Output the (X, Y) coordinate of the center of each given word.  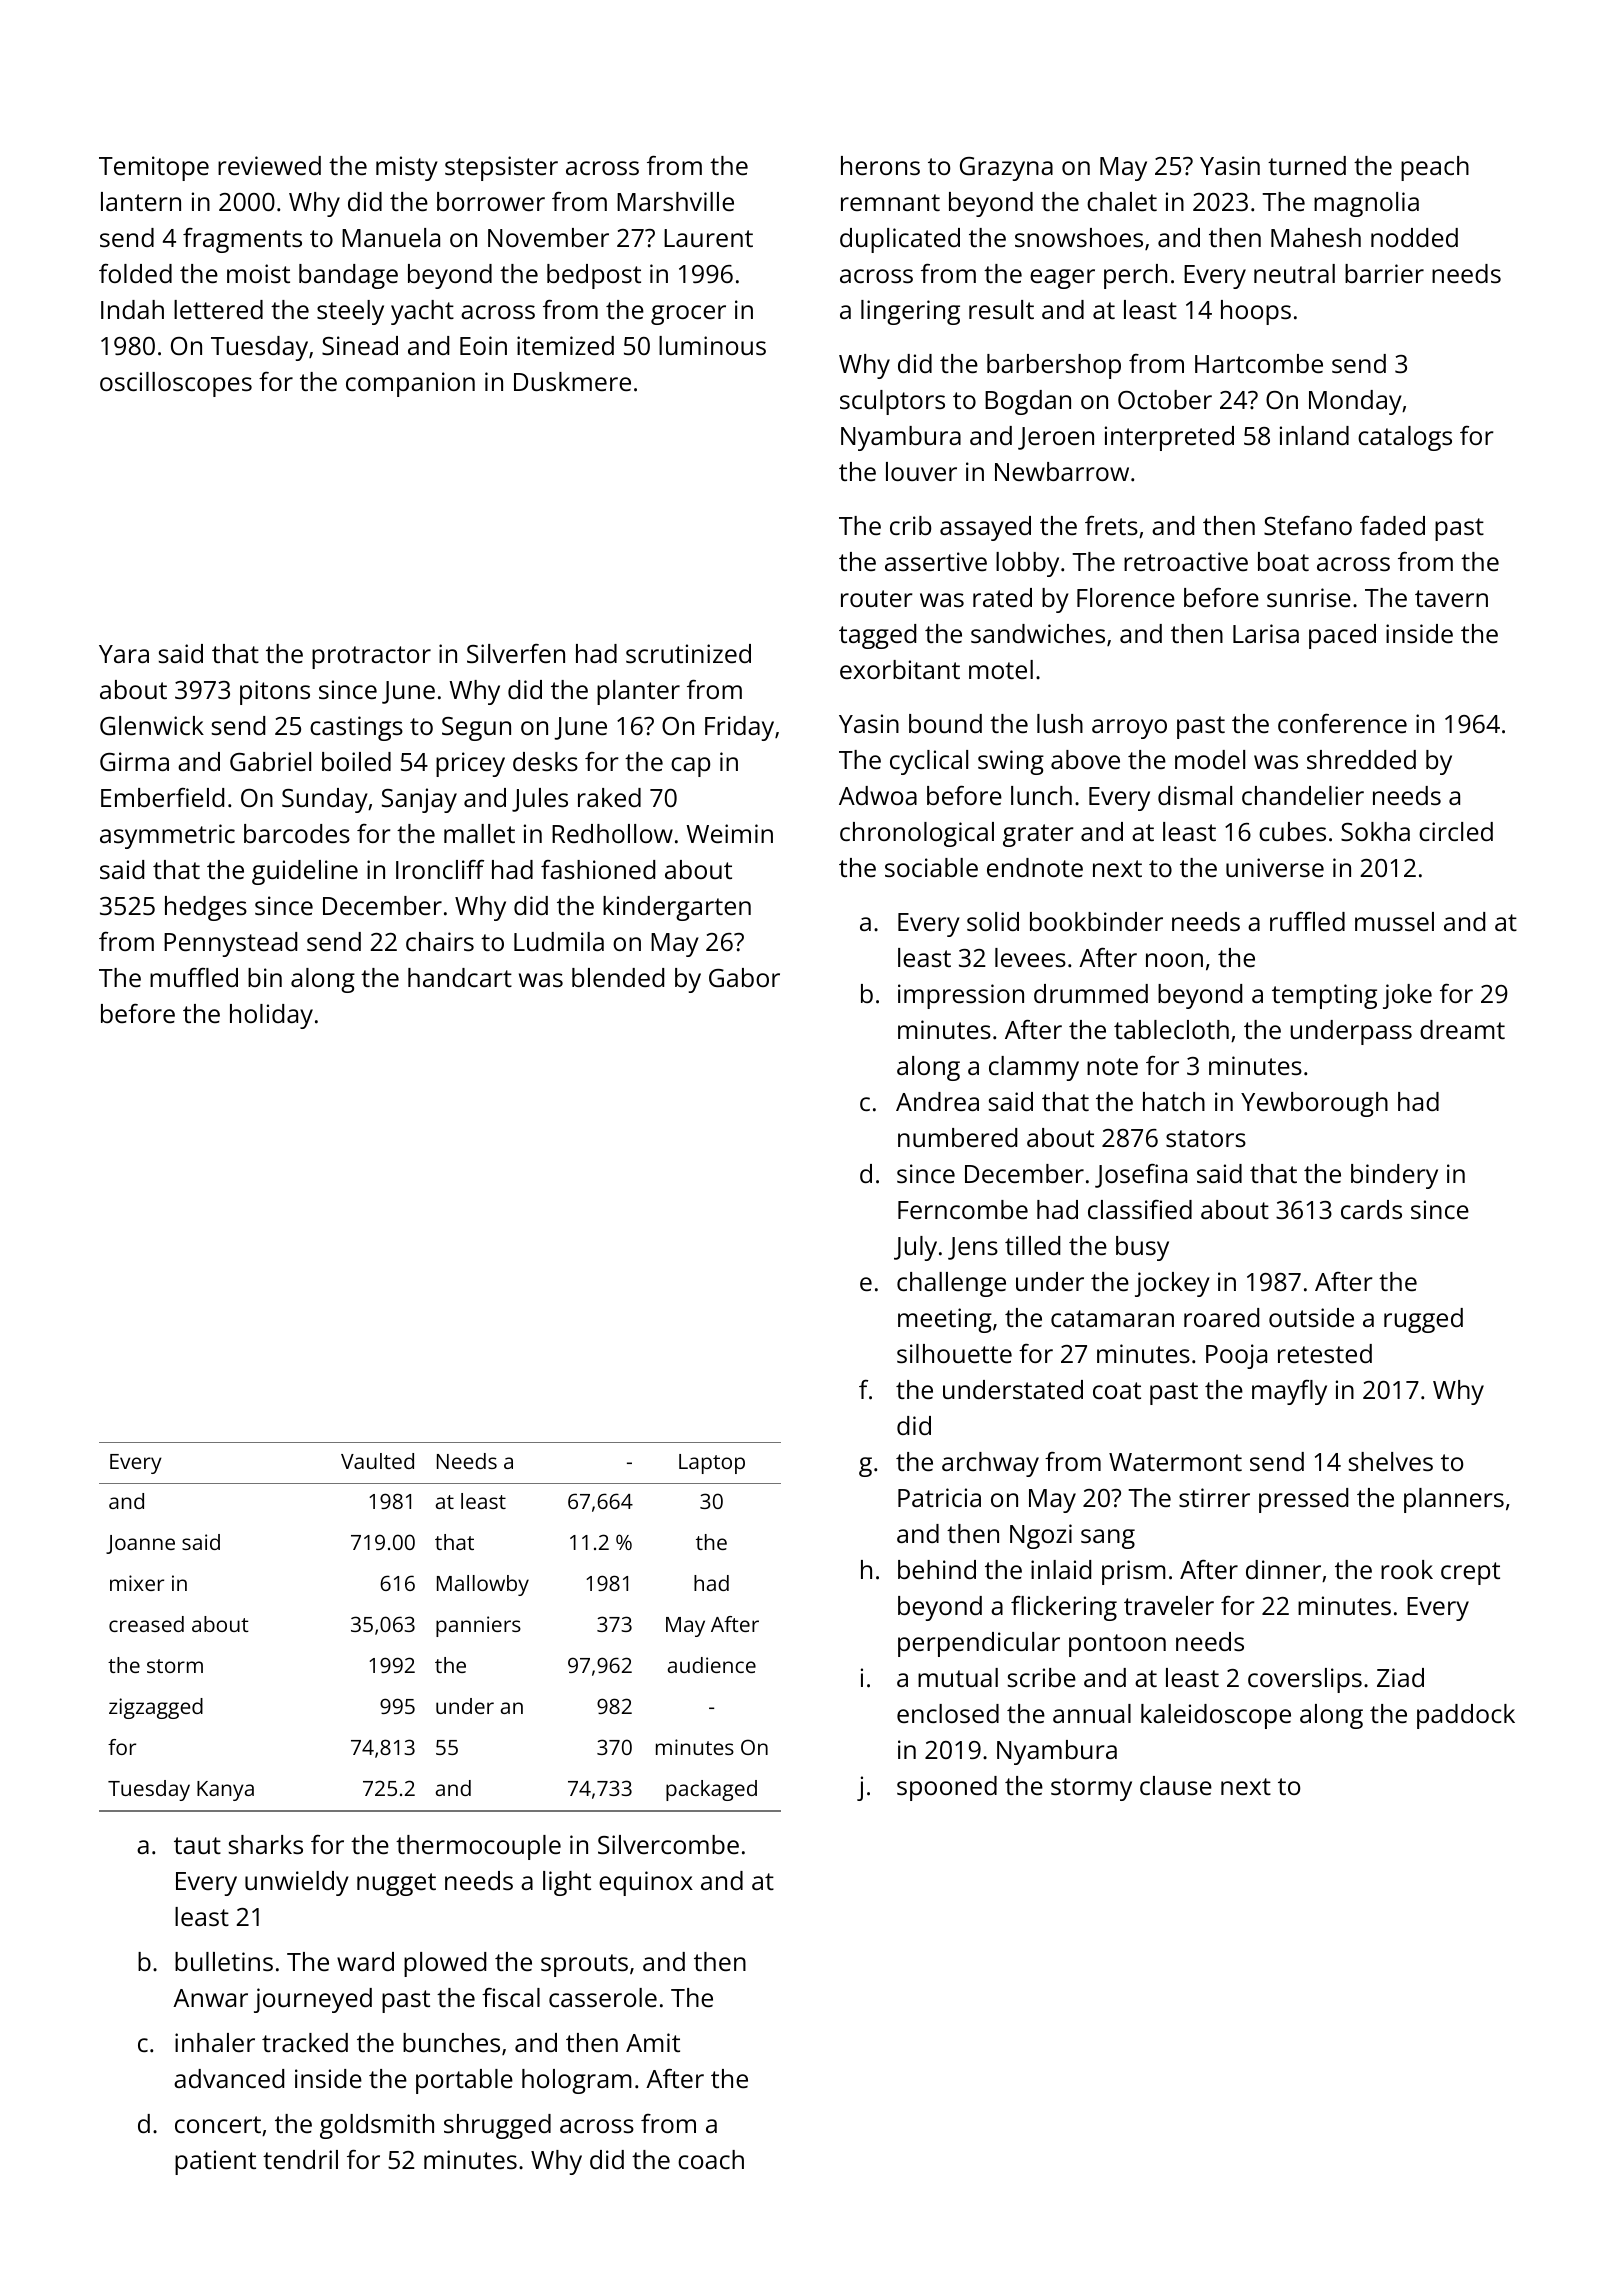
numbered (957, 1137)
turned (1307, 165)
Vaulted (377, 1461)
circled (1456, 831)
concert (218, 2124)
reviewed (269, 165)
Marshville (675, 201)
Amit (653, 2042)
